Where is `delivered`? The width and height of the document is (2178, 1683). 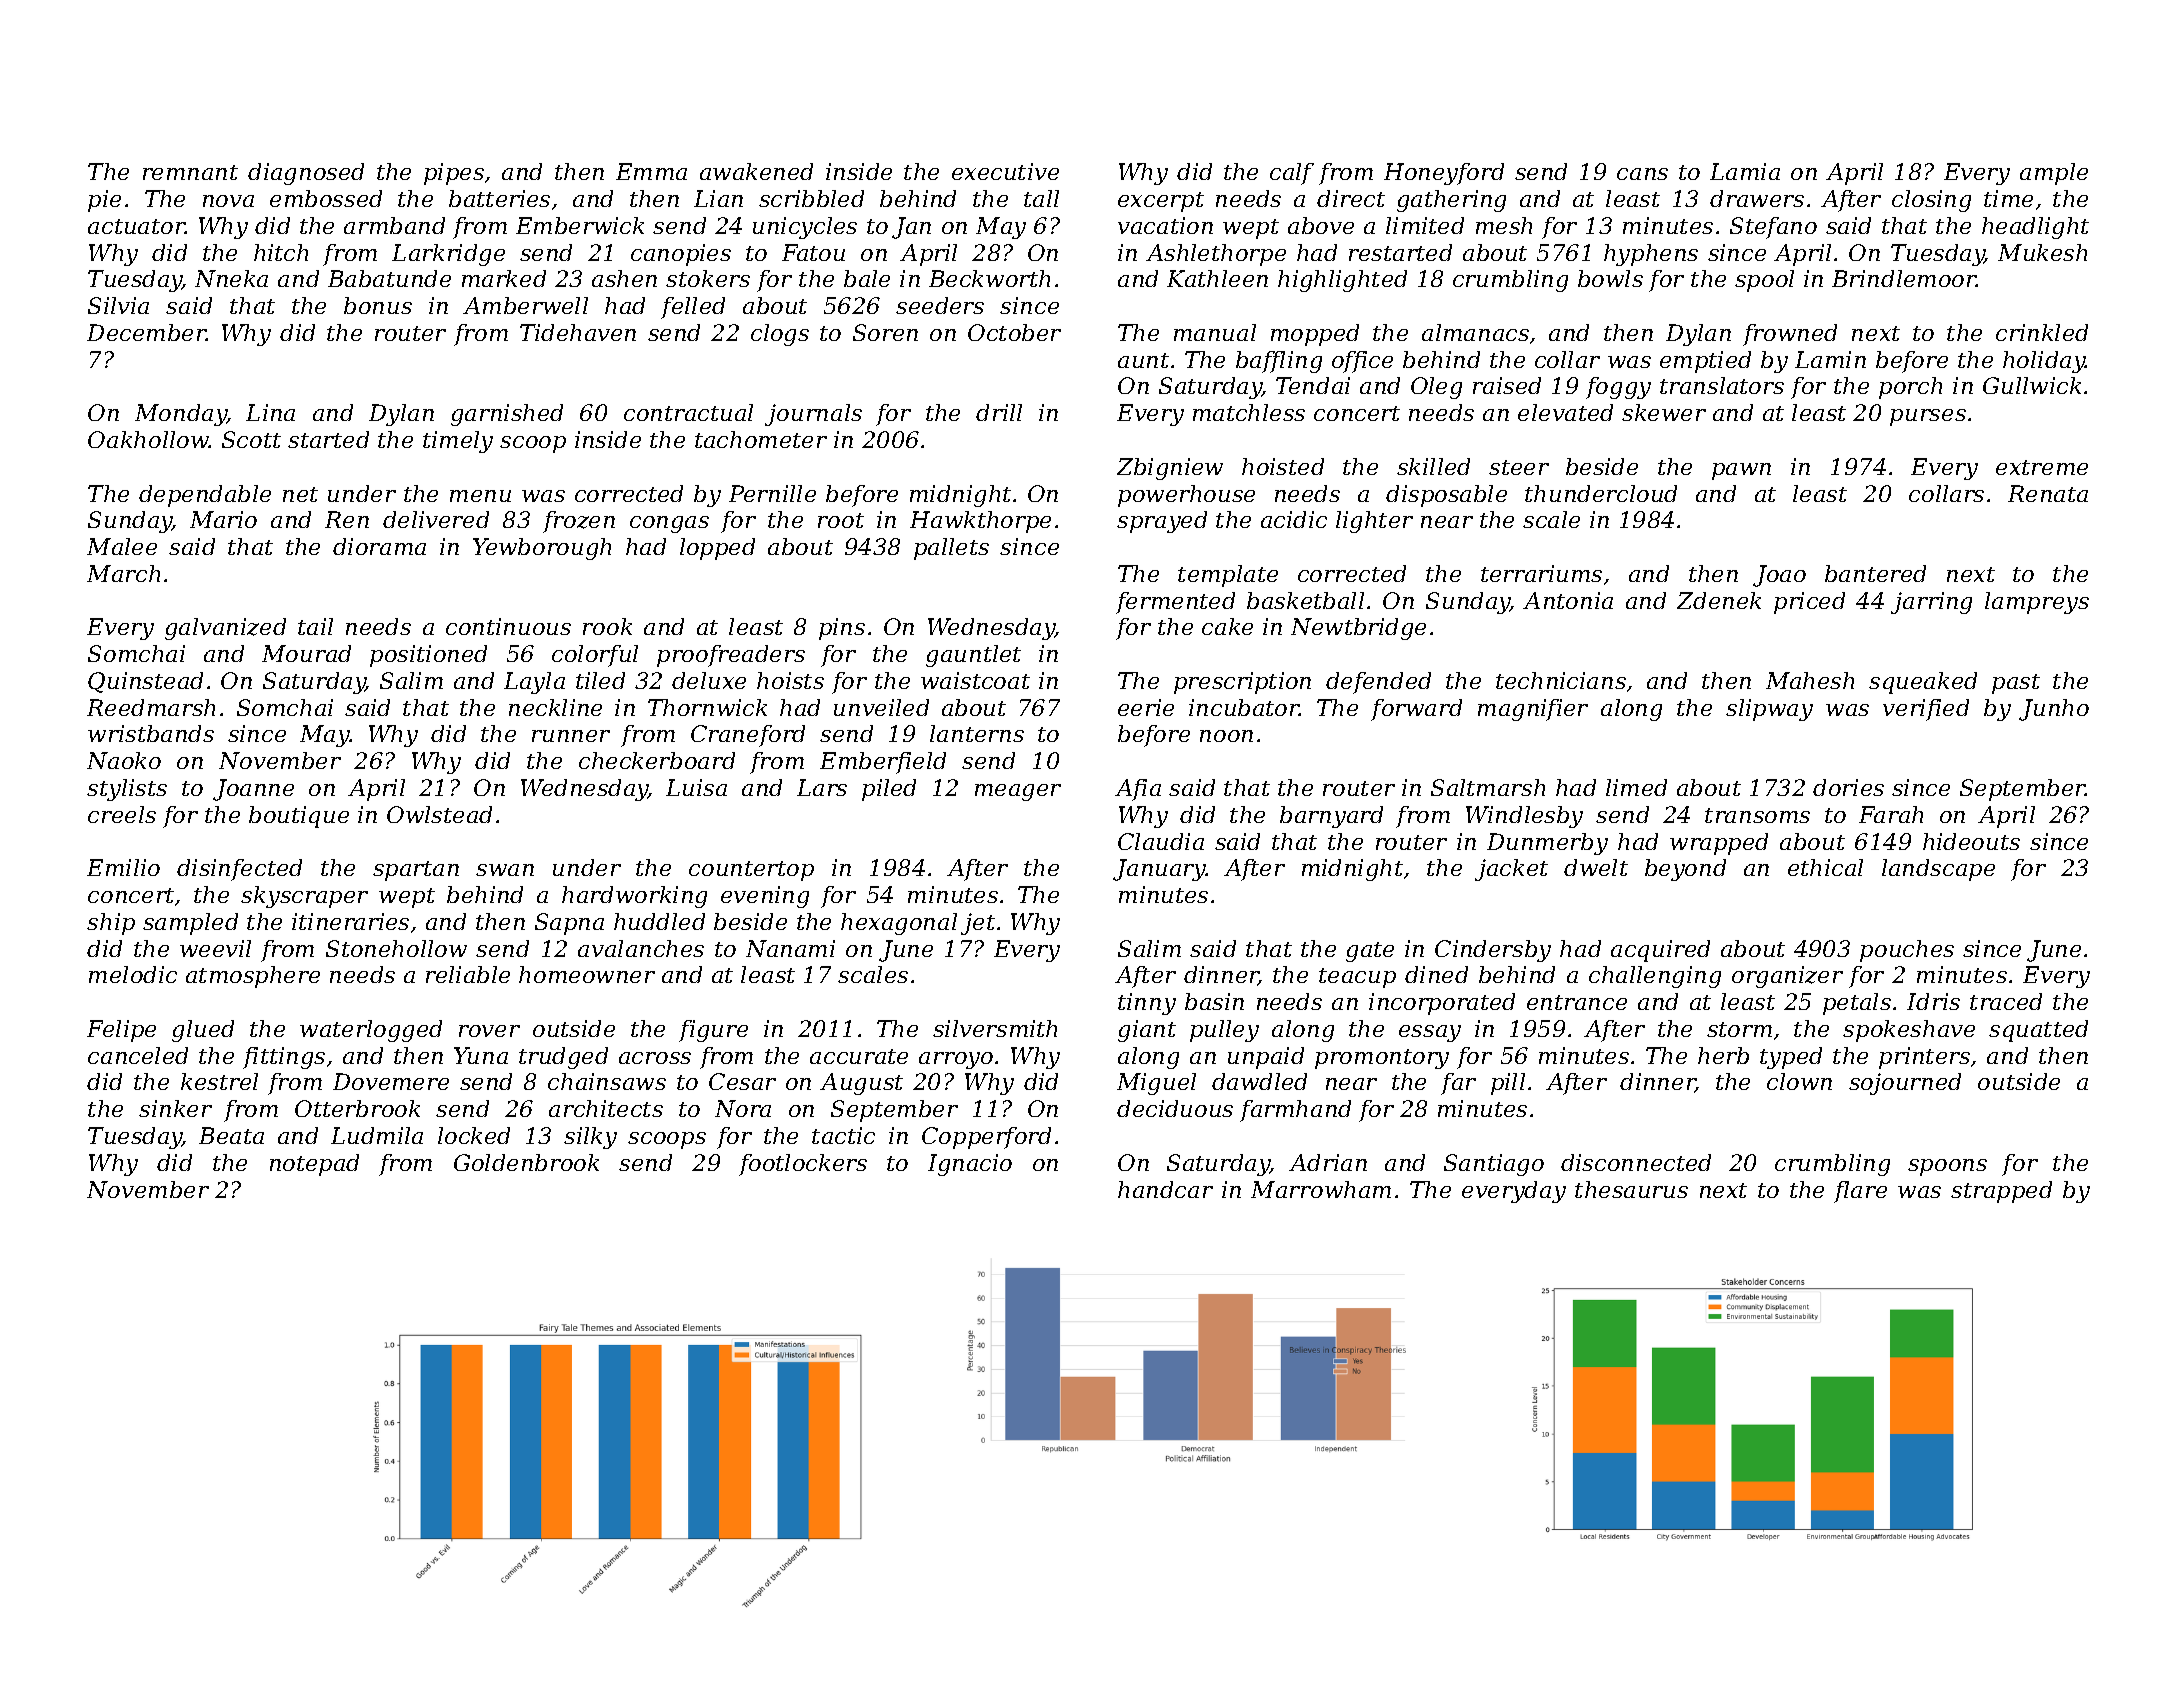
delivered is located at coordinates (436, 519).
